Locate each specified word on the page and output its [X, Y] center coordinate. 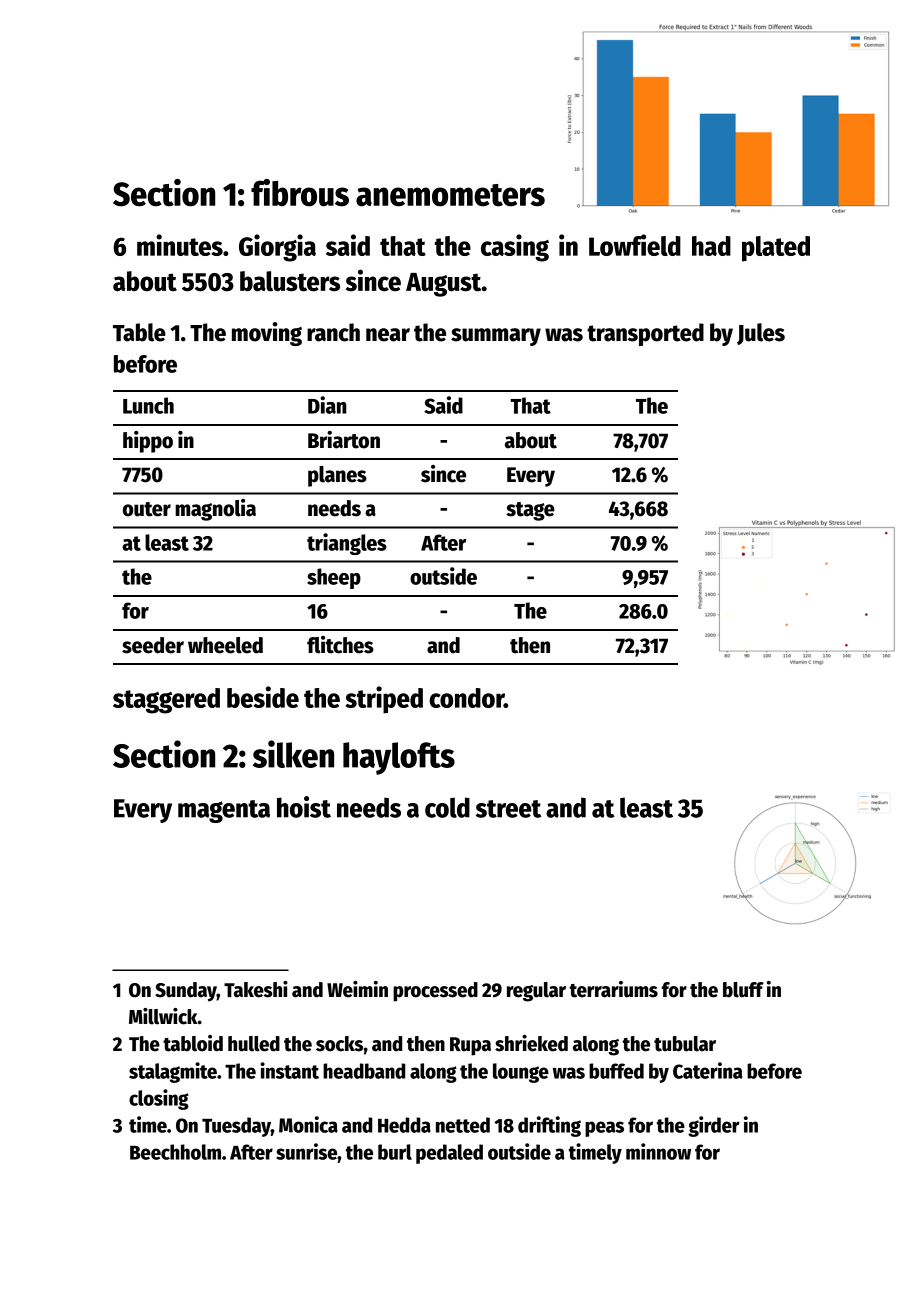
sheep [334, 578]
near [388, 335]
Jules [761, 334]
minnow [658, 1151]
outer [147, 509]
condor [466, 698]
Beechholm [175, 1152]
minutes [180, 245]
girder [714, 1126]
